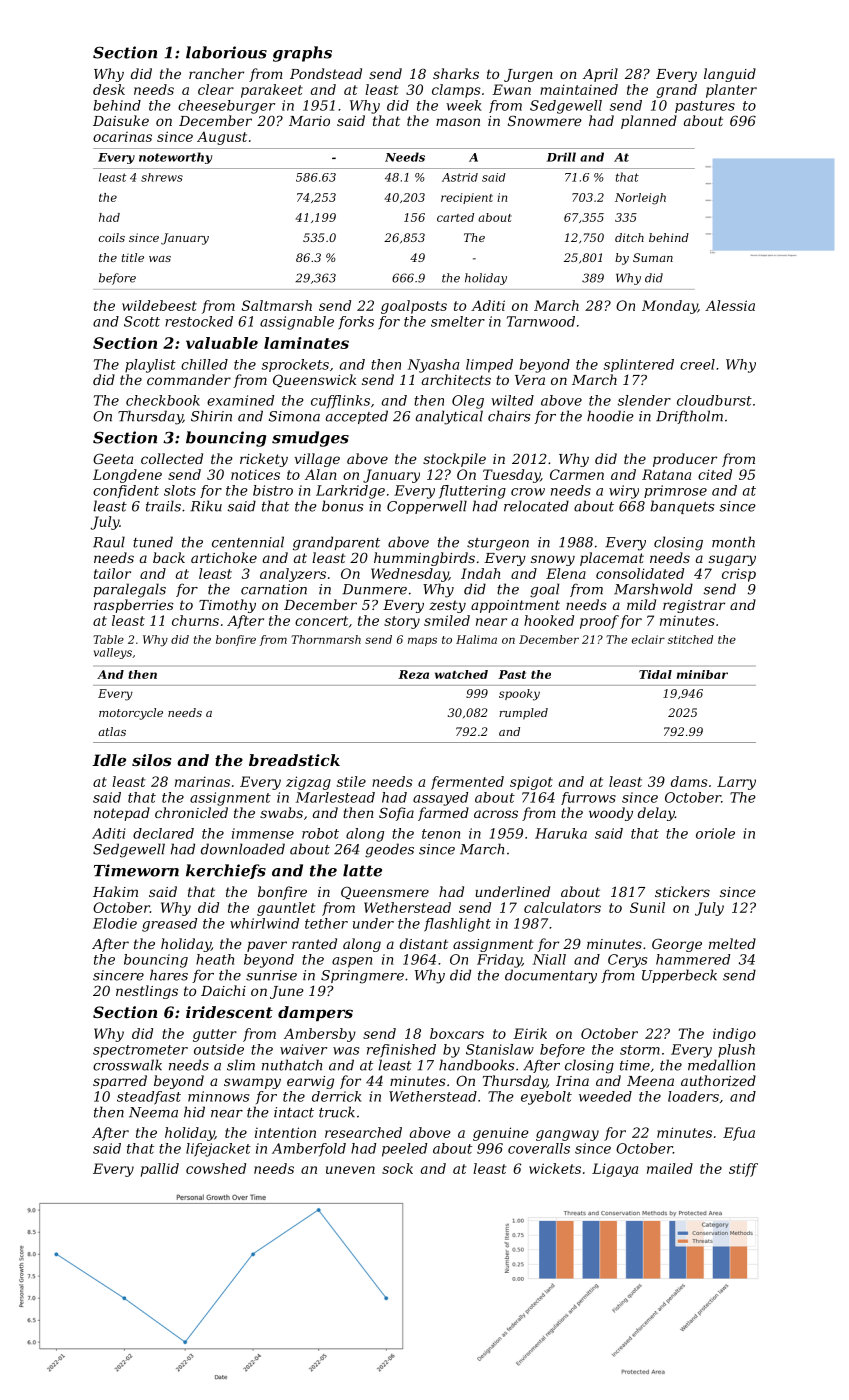  Describe the element at coordinates (715, 474) in the screenshot. I see `cited` at that location.
